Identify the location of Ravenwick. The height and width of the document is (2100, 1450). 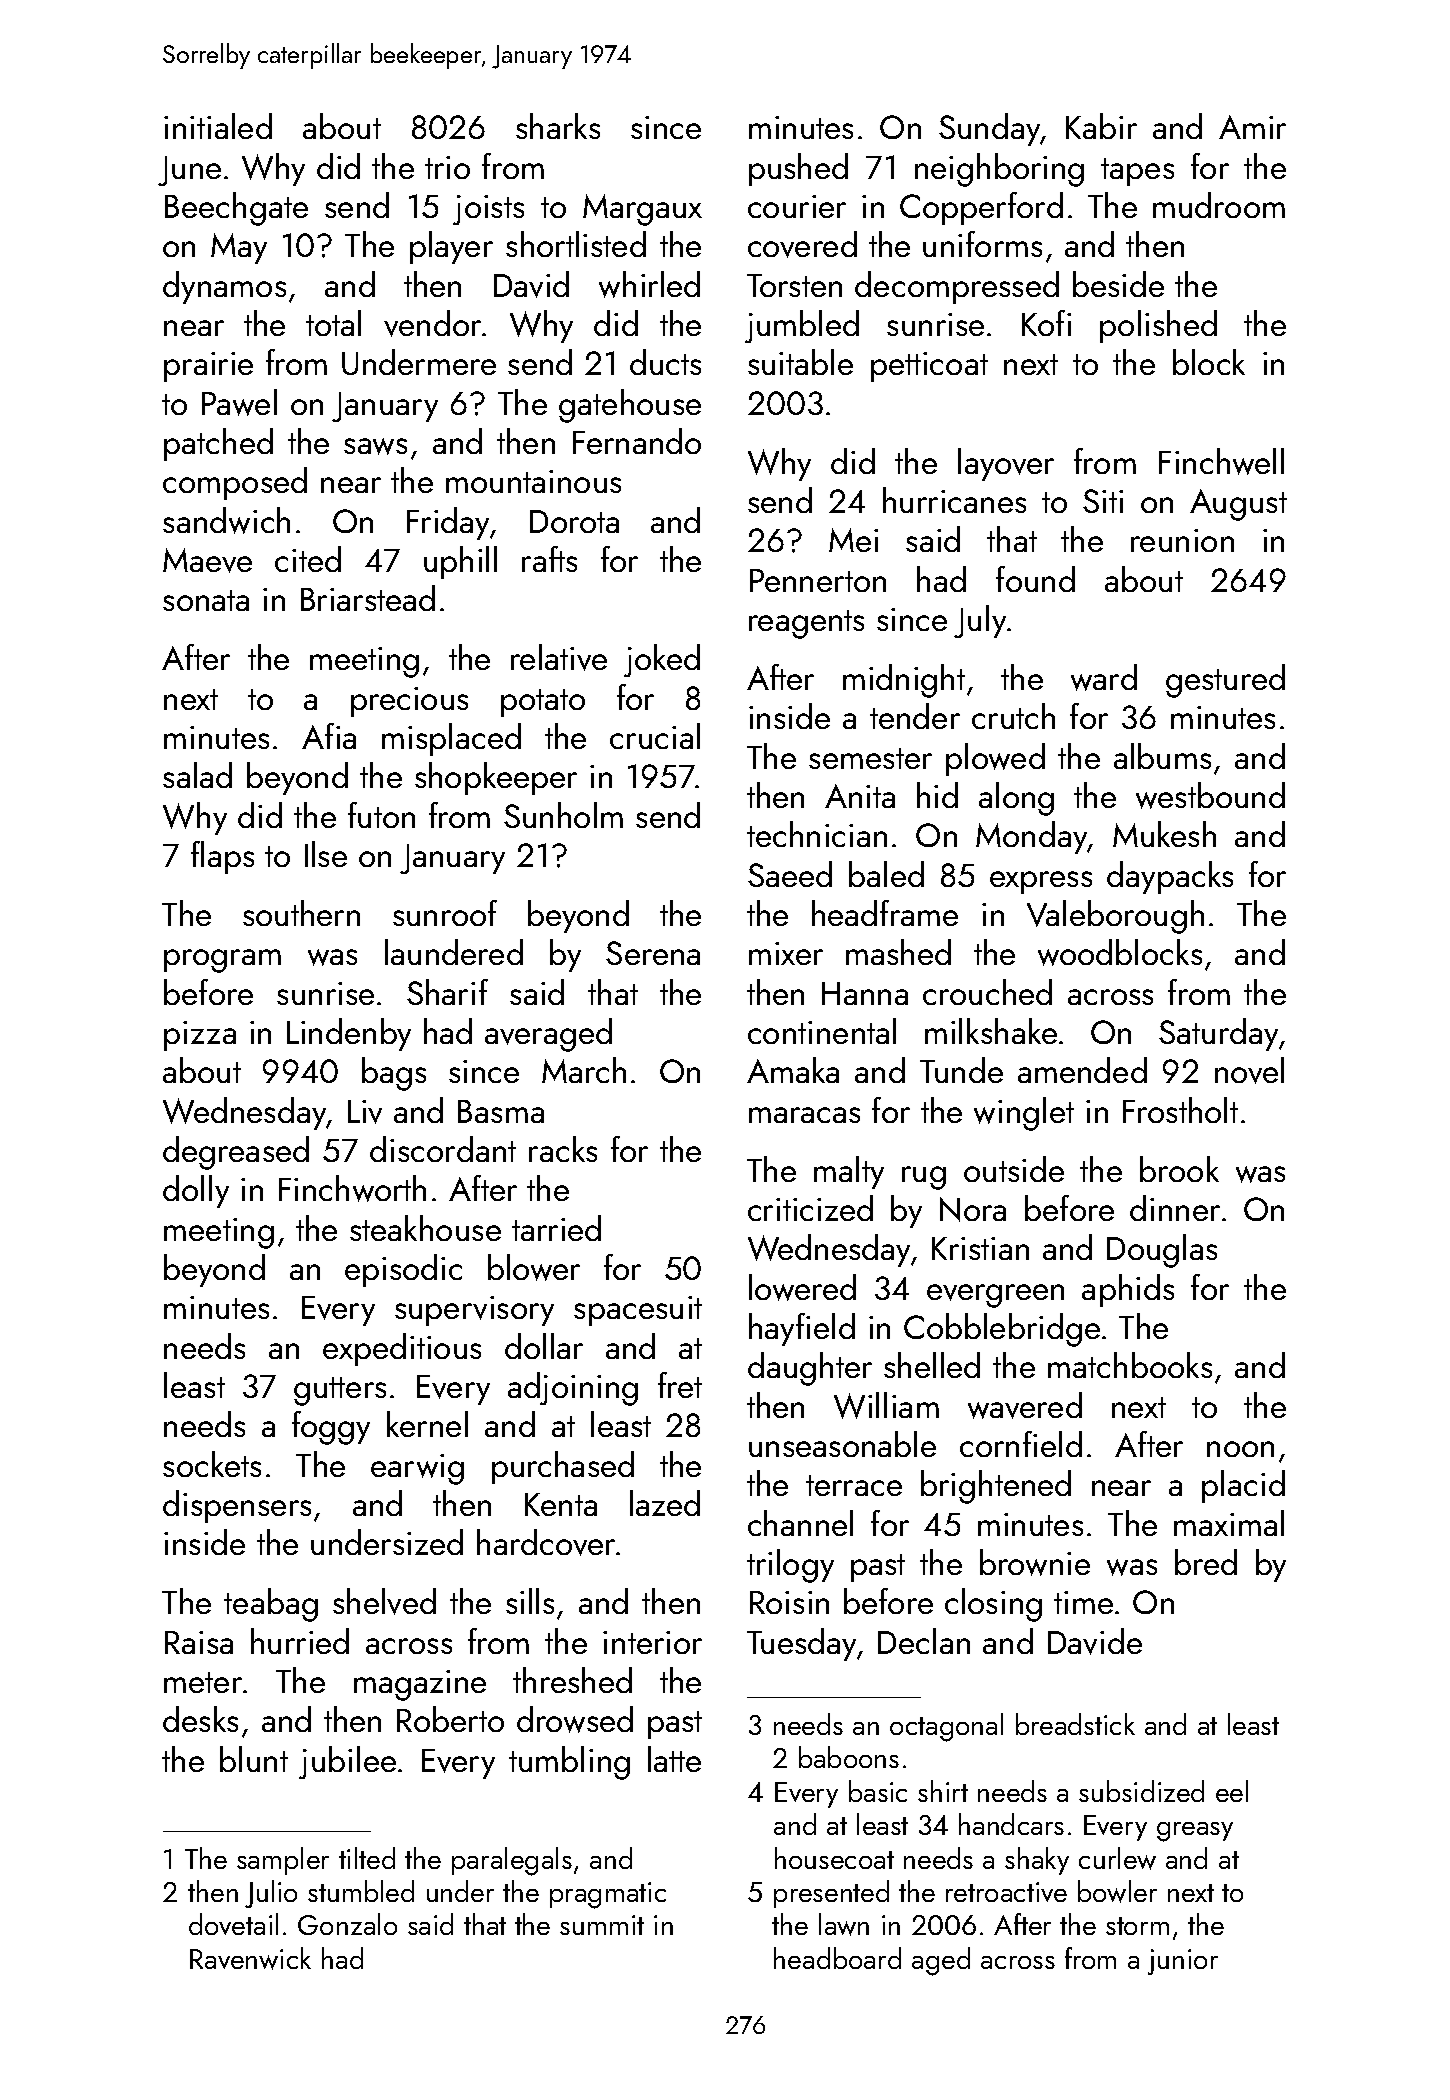
(250, 1958).
